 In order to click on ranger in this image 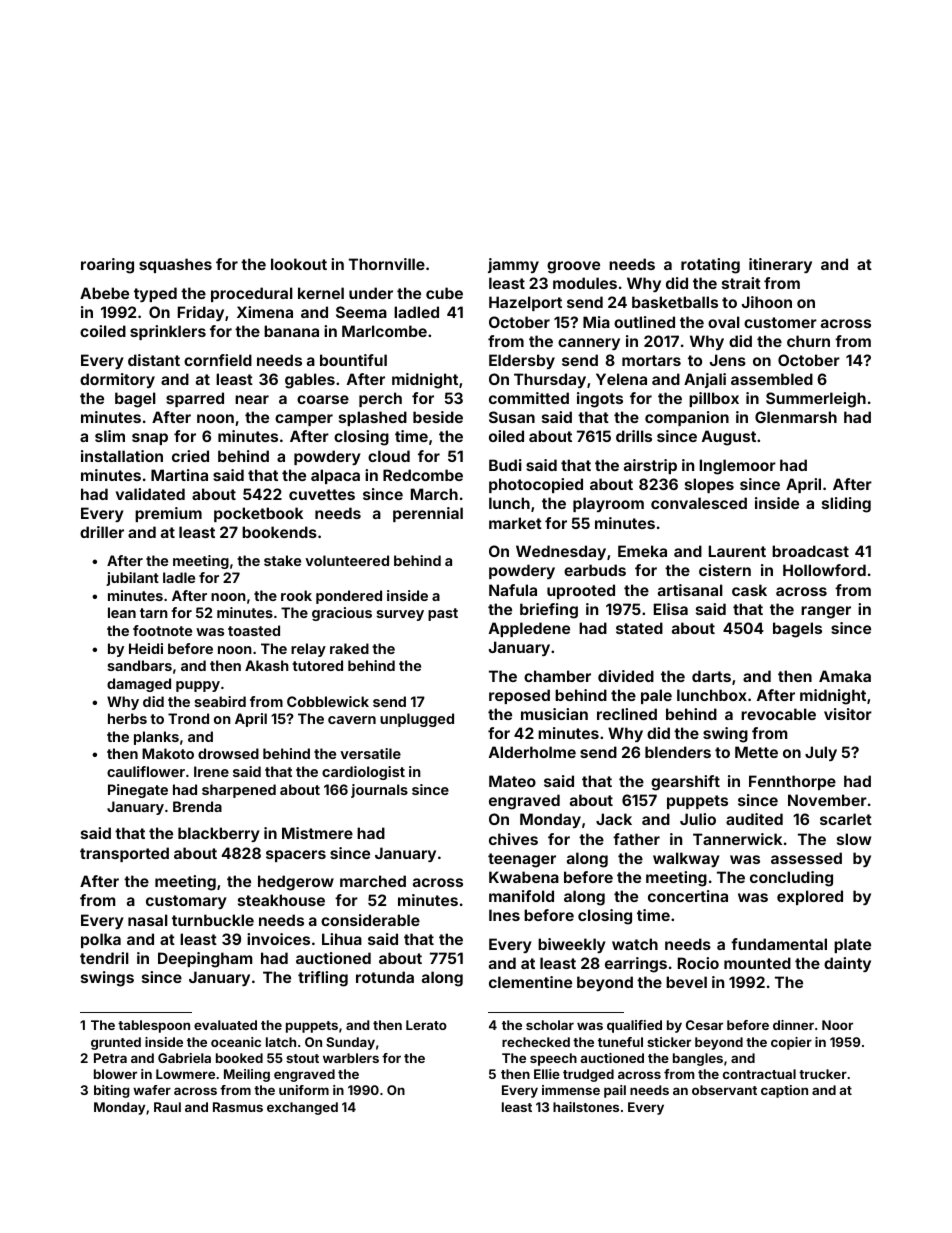, I will do `click(826, 612)`.
